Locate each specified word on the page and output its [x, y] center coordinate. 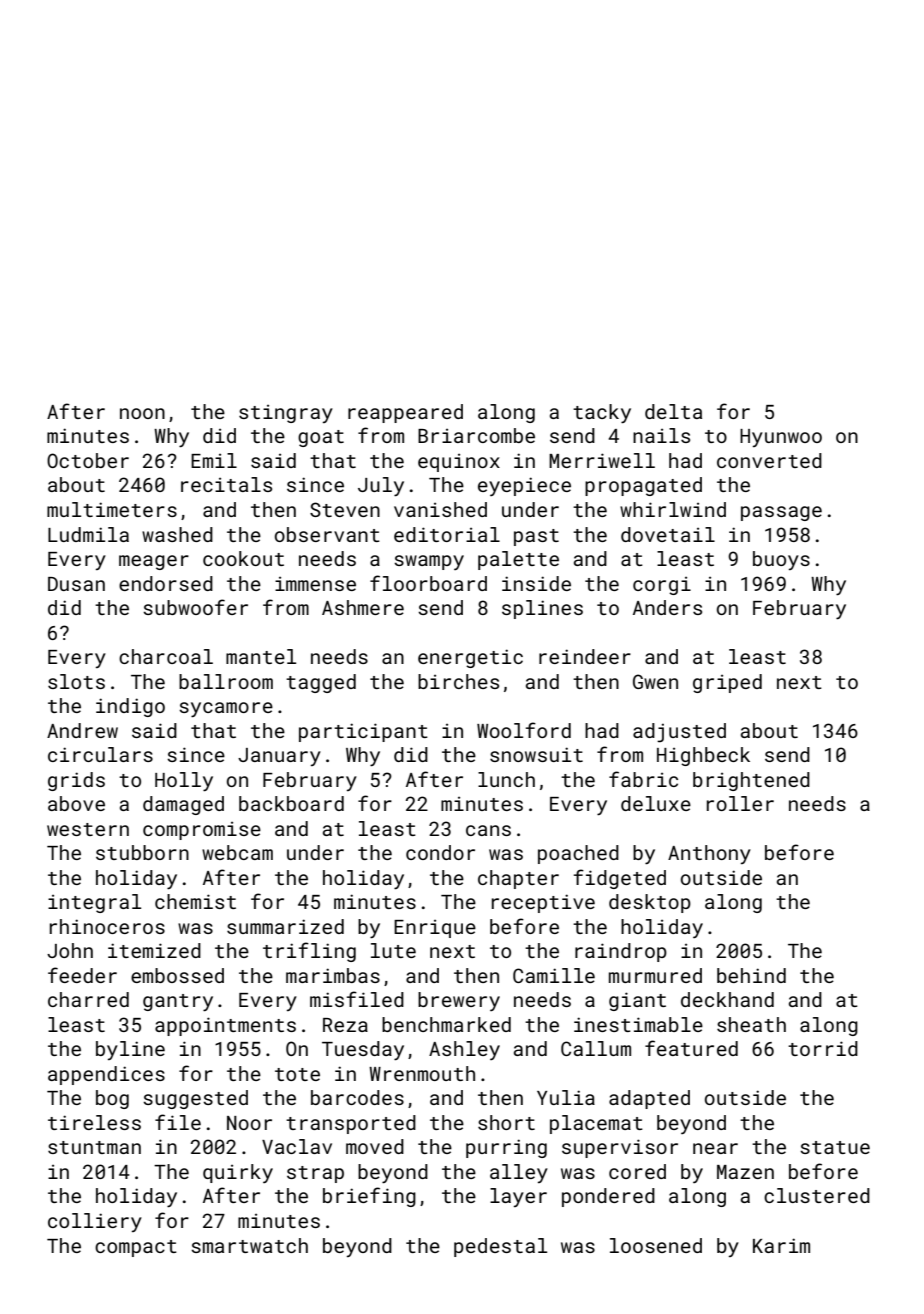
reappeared [405, 413]
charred [88, 999]
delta [673, 411]
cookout [243, 558]
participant [363, 732]
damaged [183, 805]
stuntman [94, 1147]
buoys [781, 560]
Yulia [566, 1097]
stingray [286, 414]
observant [327, 534]
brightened [751, 781]
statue [835, 1147]
